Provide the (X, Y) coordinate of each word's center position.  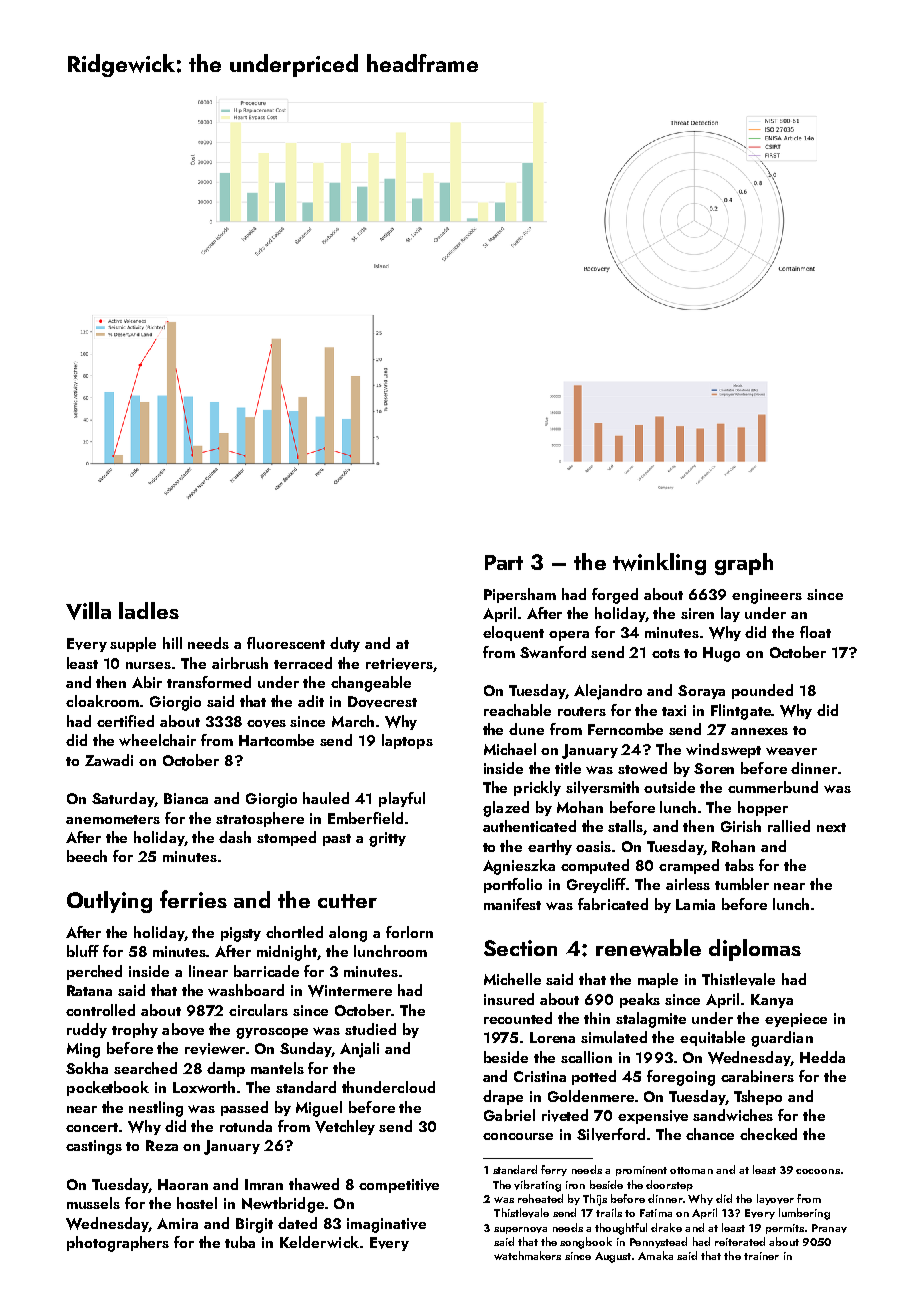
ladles (149, 610)
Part (504, 562)
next (831, 827)
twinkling (659, 564)
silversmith (602, 787)
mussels (93, 1203)
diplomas (755, 950)
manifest (512, 904)
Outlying (109, 902)
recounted (518, 1018)
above (183, 1029)
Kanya (772, 1001)
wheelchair (157, 740)
